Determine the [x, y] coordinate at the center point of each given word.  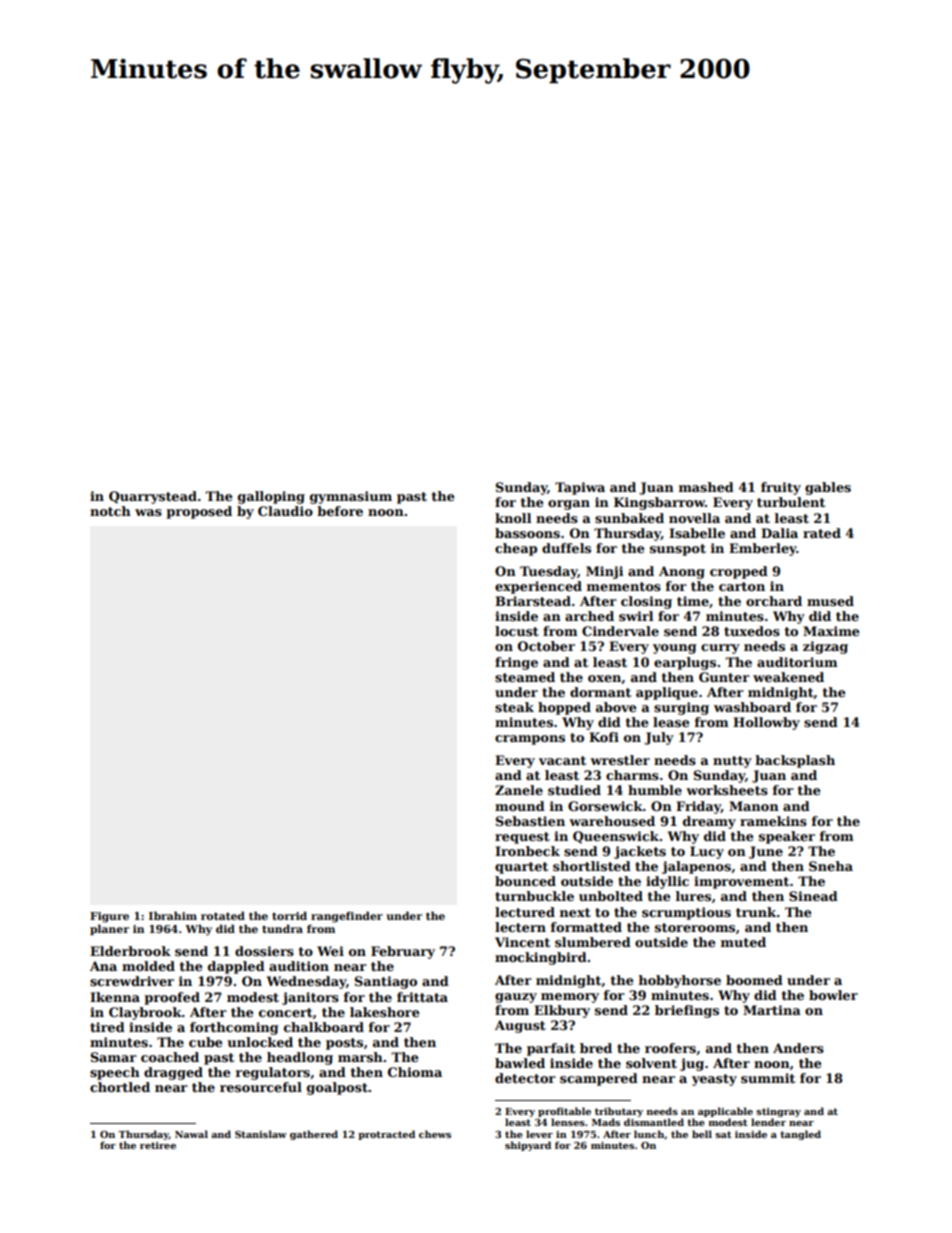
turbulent [791, 502]
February [403, 952]
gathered [314, 1135]
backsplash [795, 761]
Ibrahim [173, 915]
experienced [538, 587]
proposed [199, 512]
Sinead [813, 896]
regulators [273, 1073]
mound [520, 806]
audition [299, 966]
